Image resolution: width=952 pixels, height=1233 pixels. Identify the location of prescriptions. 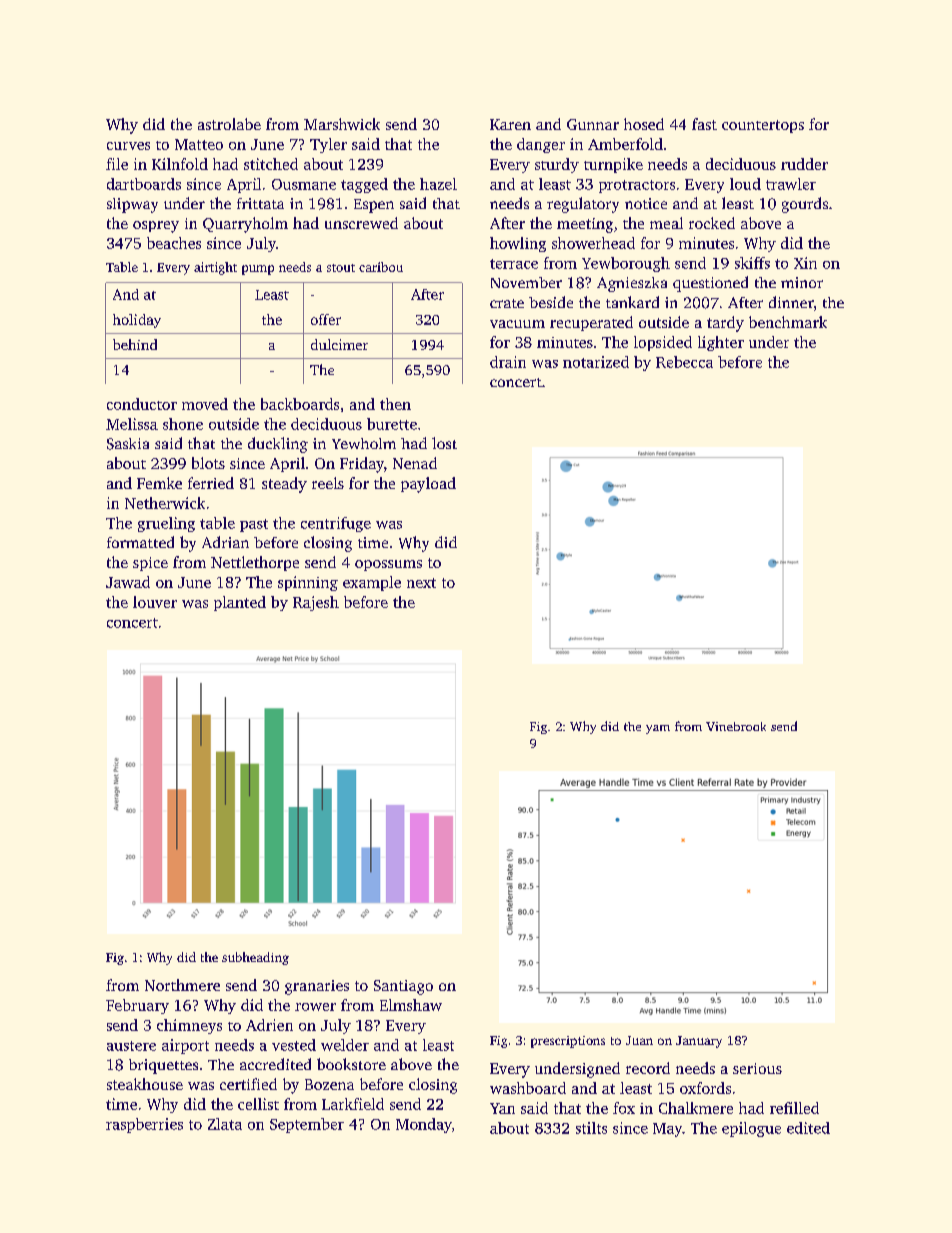
(568, 1042).
